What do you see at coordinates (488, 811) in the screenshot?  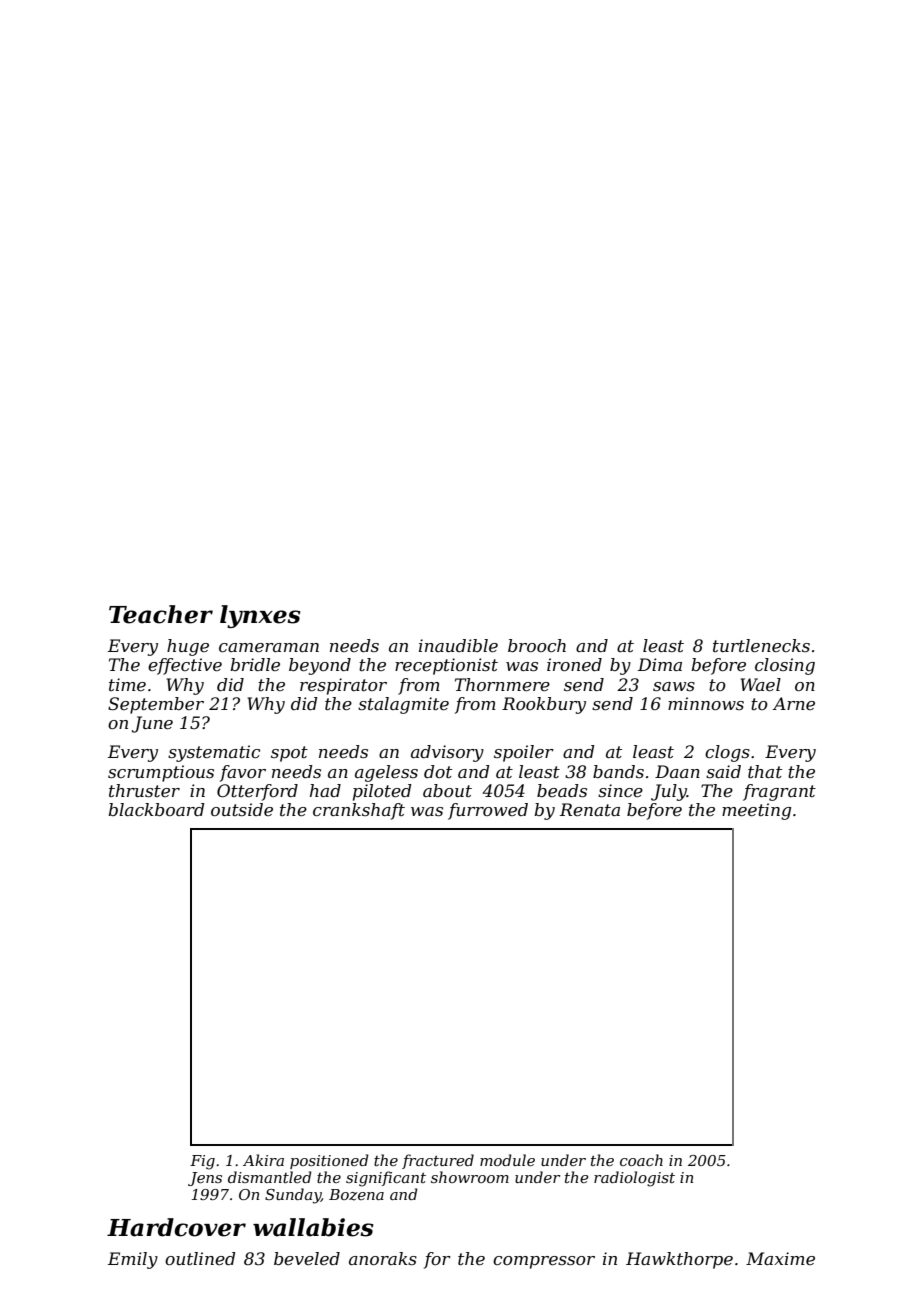 I see `furrowed` at bounding box center [488, 811].
